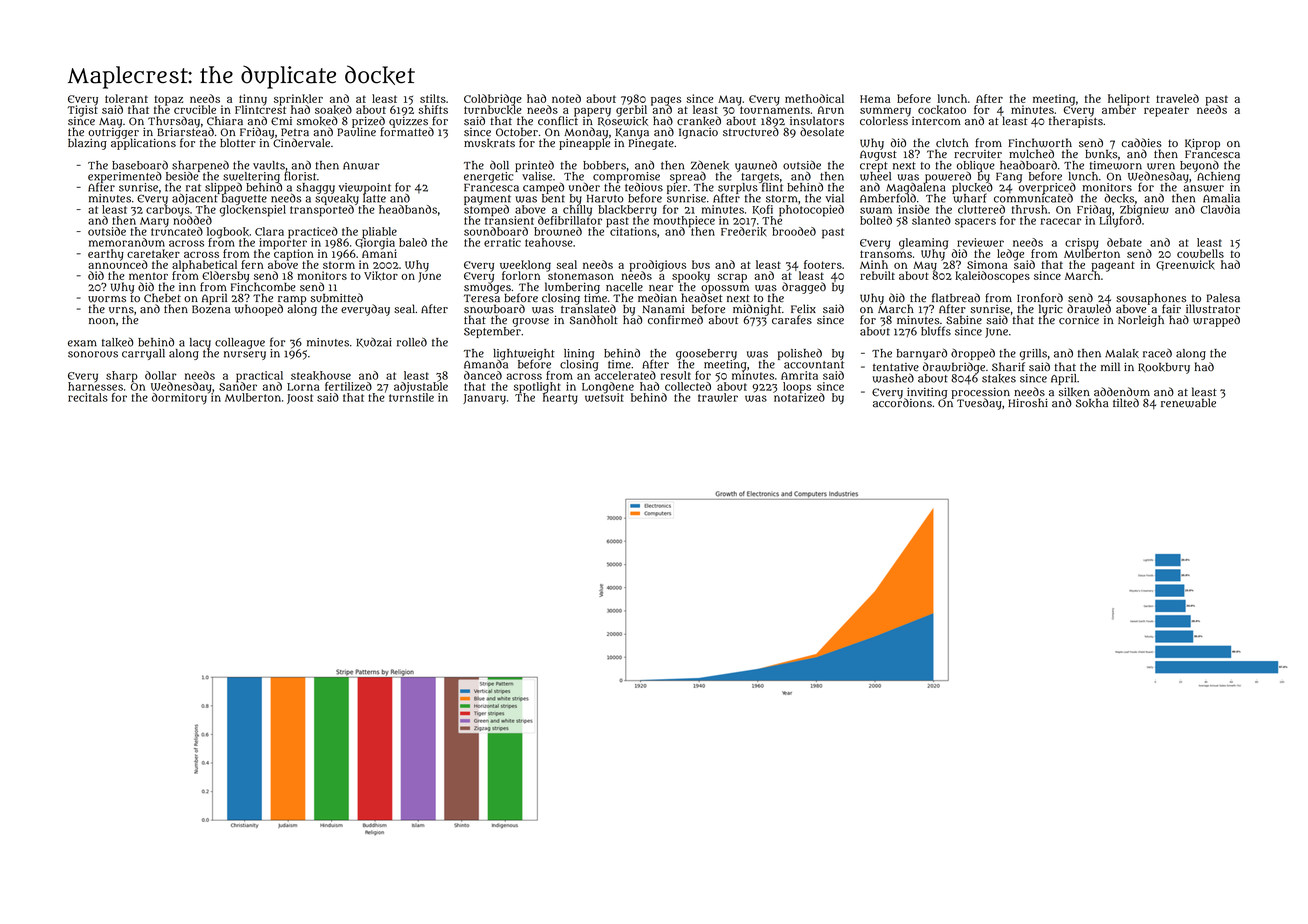 The height and width of the screenshot is (924, 1308). I want to click on Palesa, so click(1223, 298).
